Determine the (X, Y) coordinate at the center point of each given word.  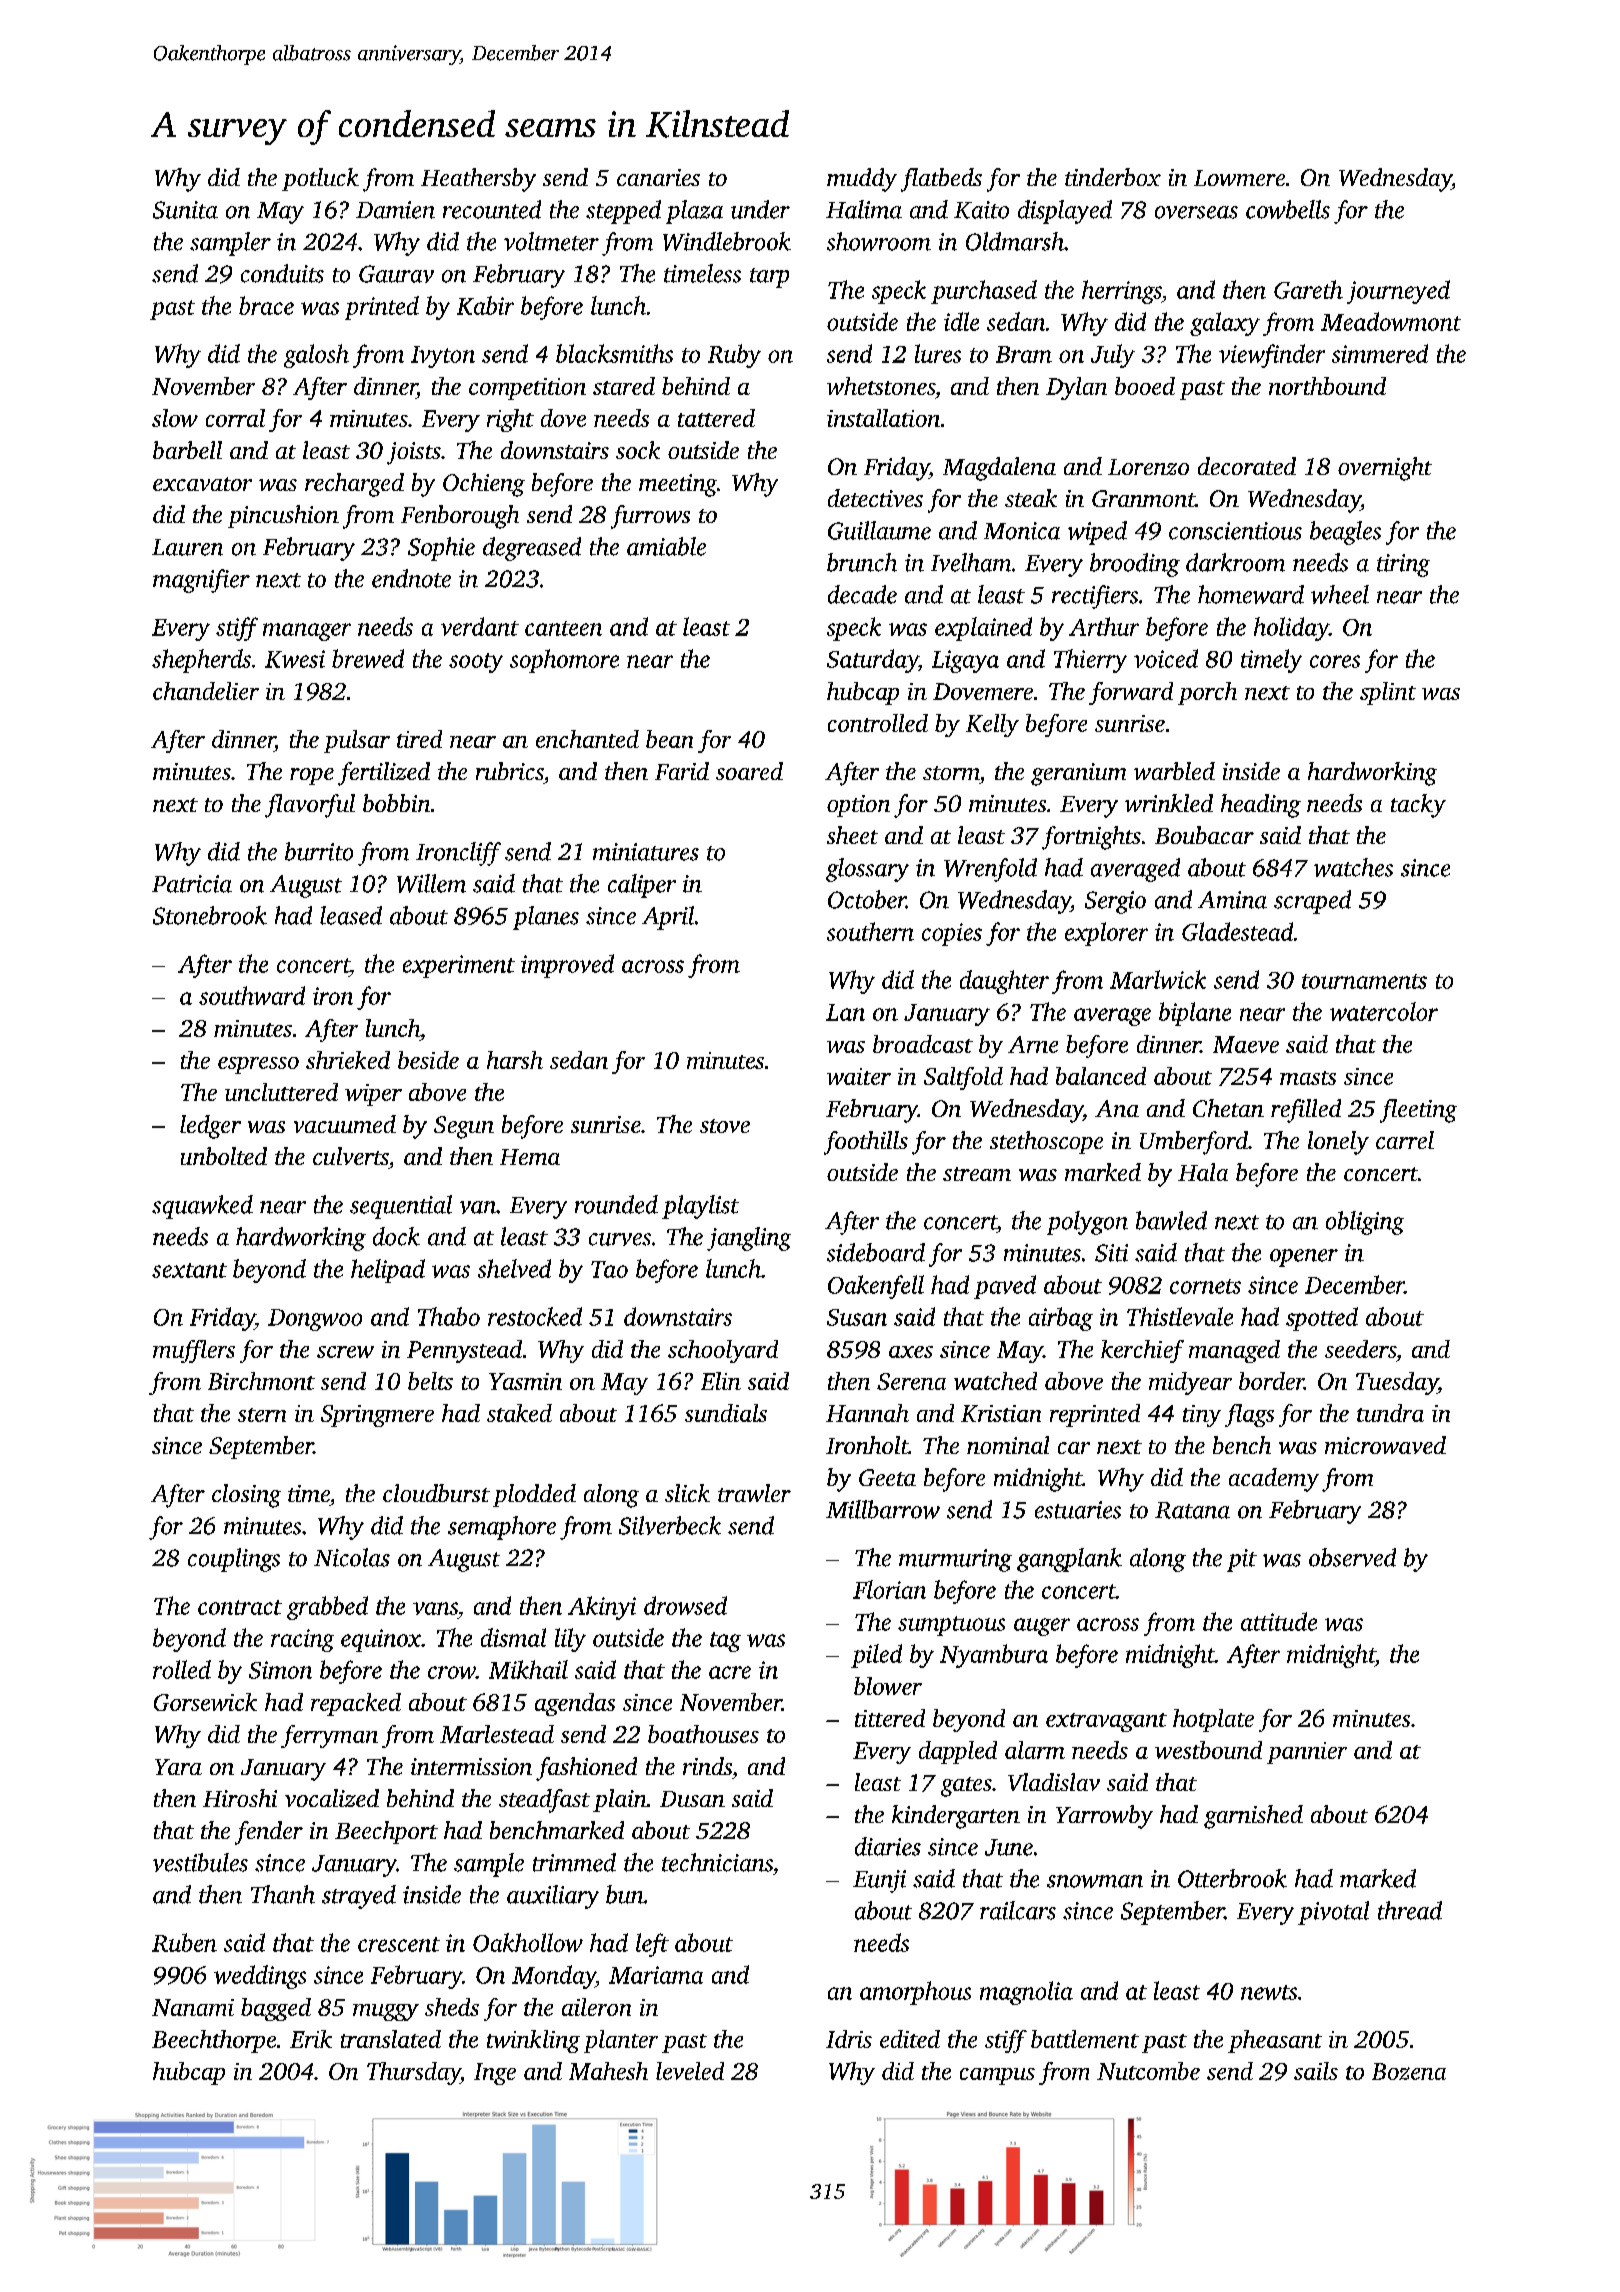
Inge (495, 2074)
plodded (534, 1495)
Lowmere (1239, 178)
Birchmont (261, 1381)
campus (997, 2076)
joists (414, 453)
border (1271, 1381)
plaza (694, 212)
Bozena (1409, 2071)
